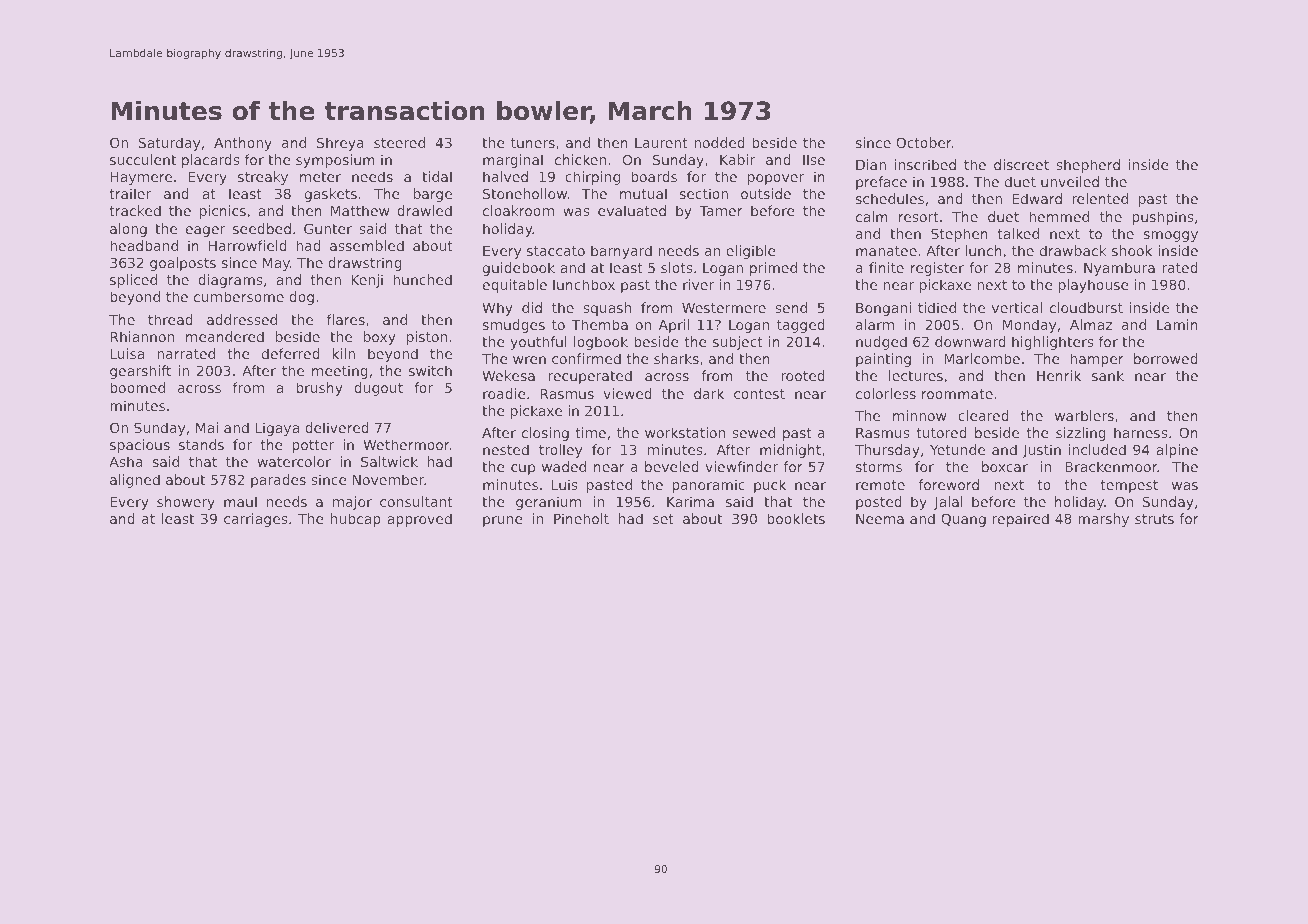  Describe the element at coordinates (169, 144) in the image. I see `Saturday` at that location.
